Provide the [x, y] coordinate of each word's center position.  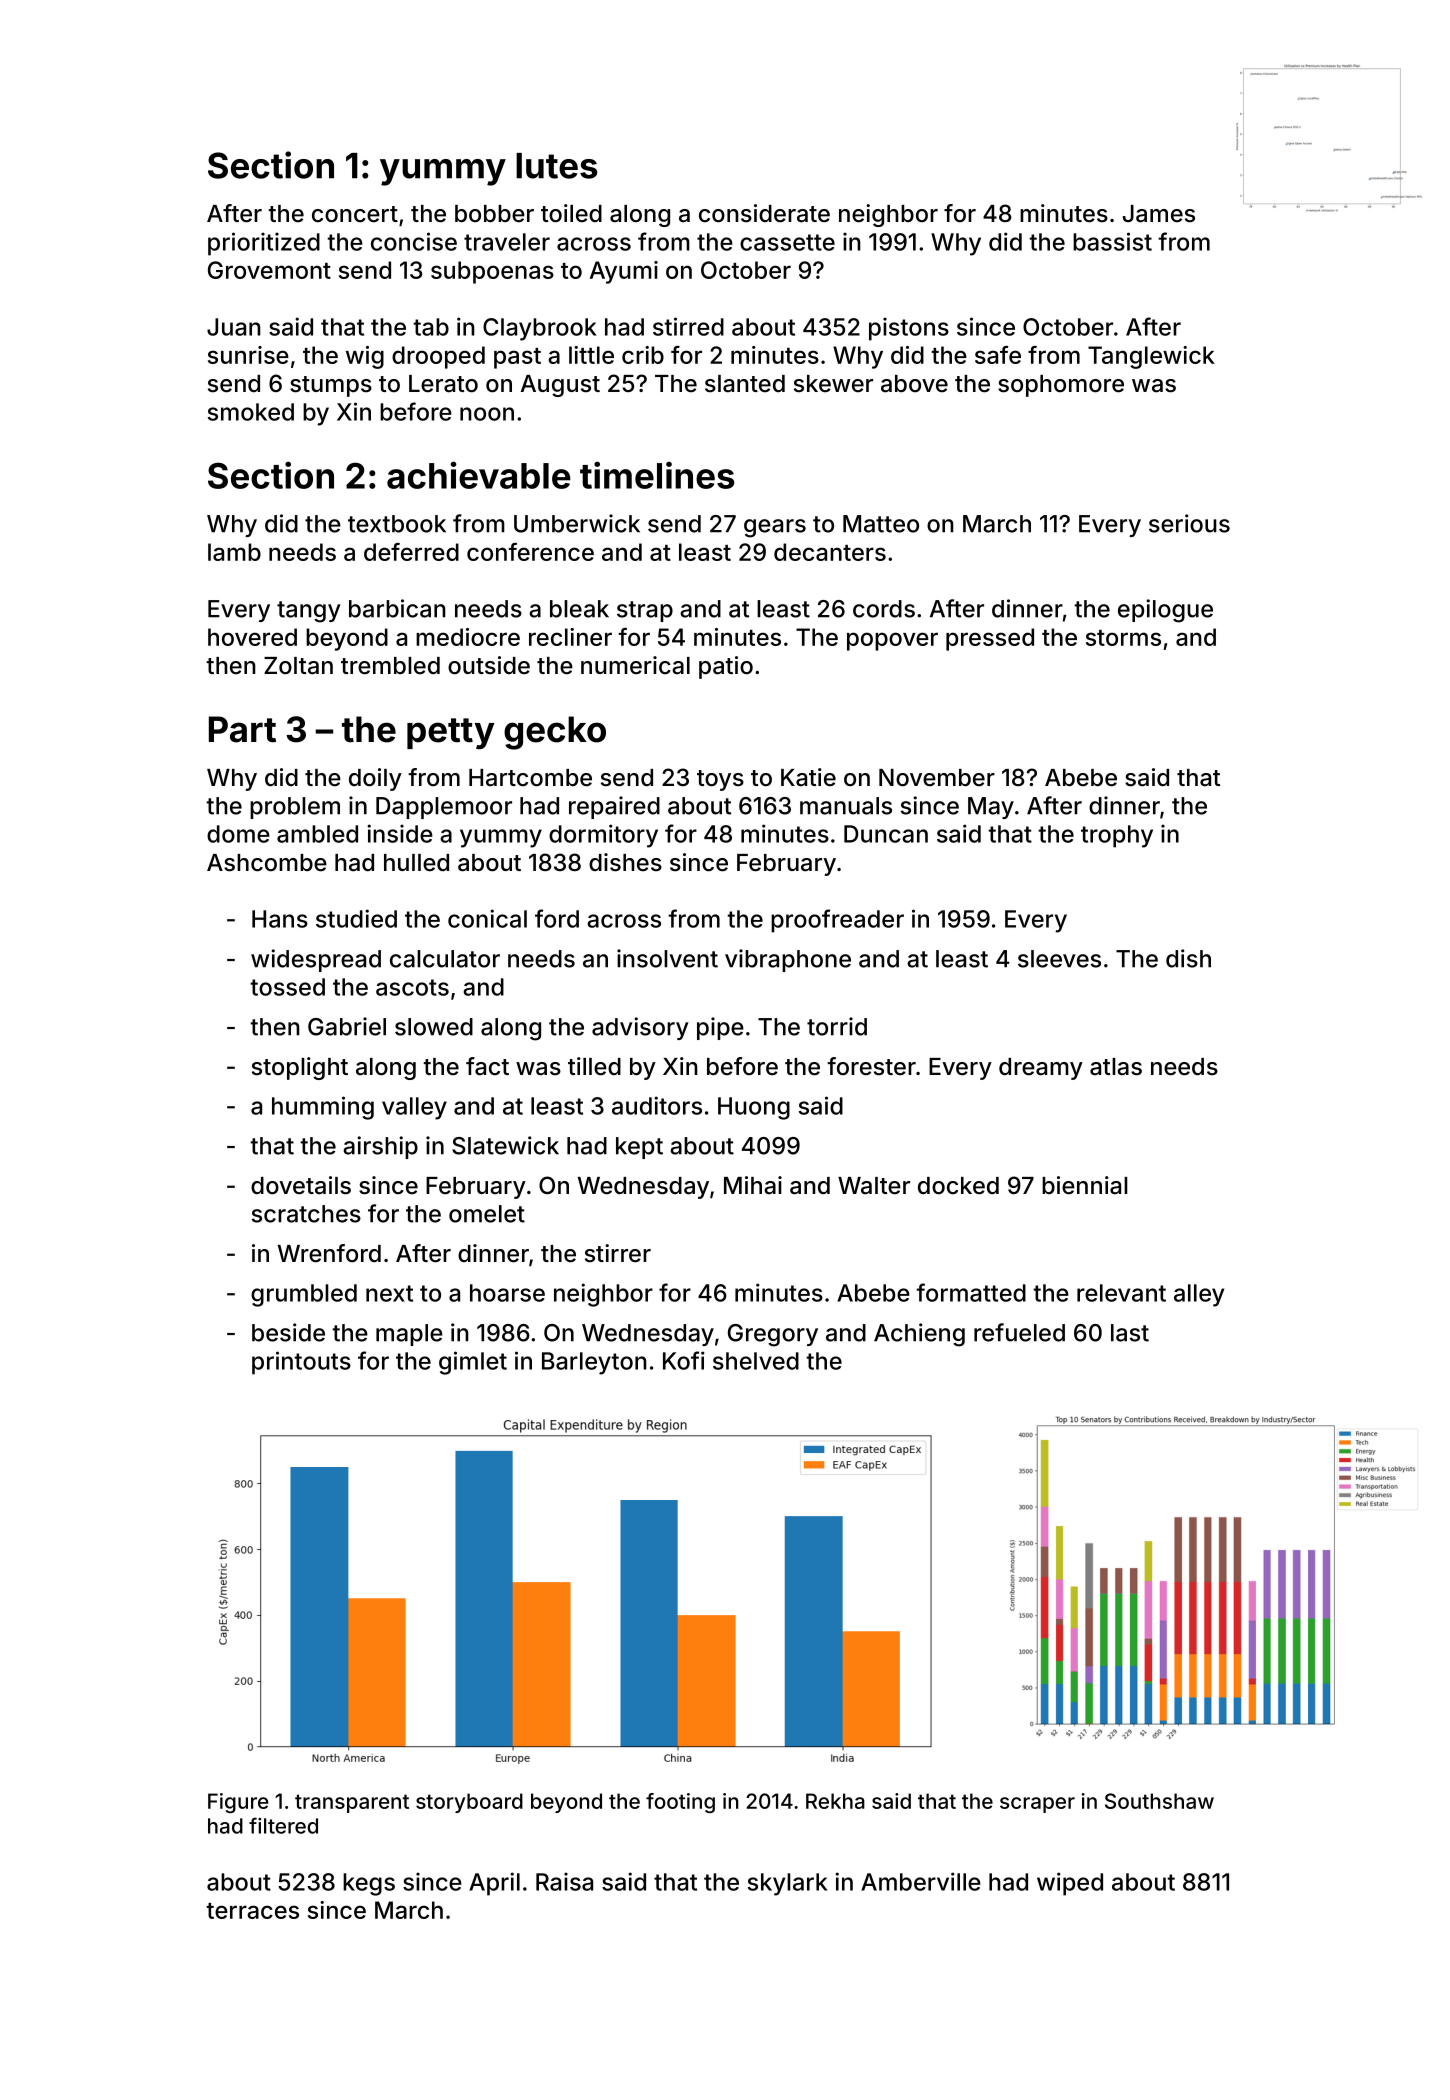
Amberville [921, 1881]
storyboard [469, 1803]
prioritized [264, 244]
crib [643, 355]
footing [680, 1803]
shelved [756, 1361]
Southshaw [1159, 1801]
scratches [306, 1214]
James [1159, 214]
